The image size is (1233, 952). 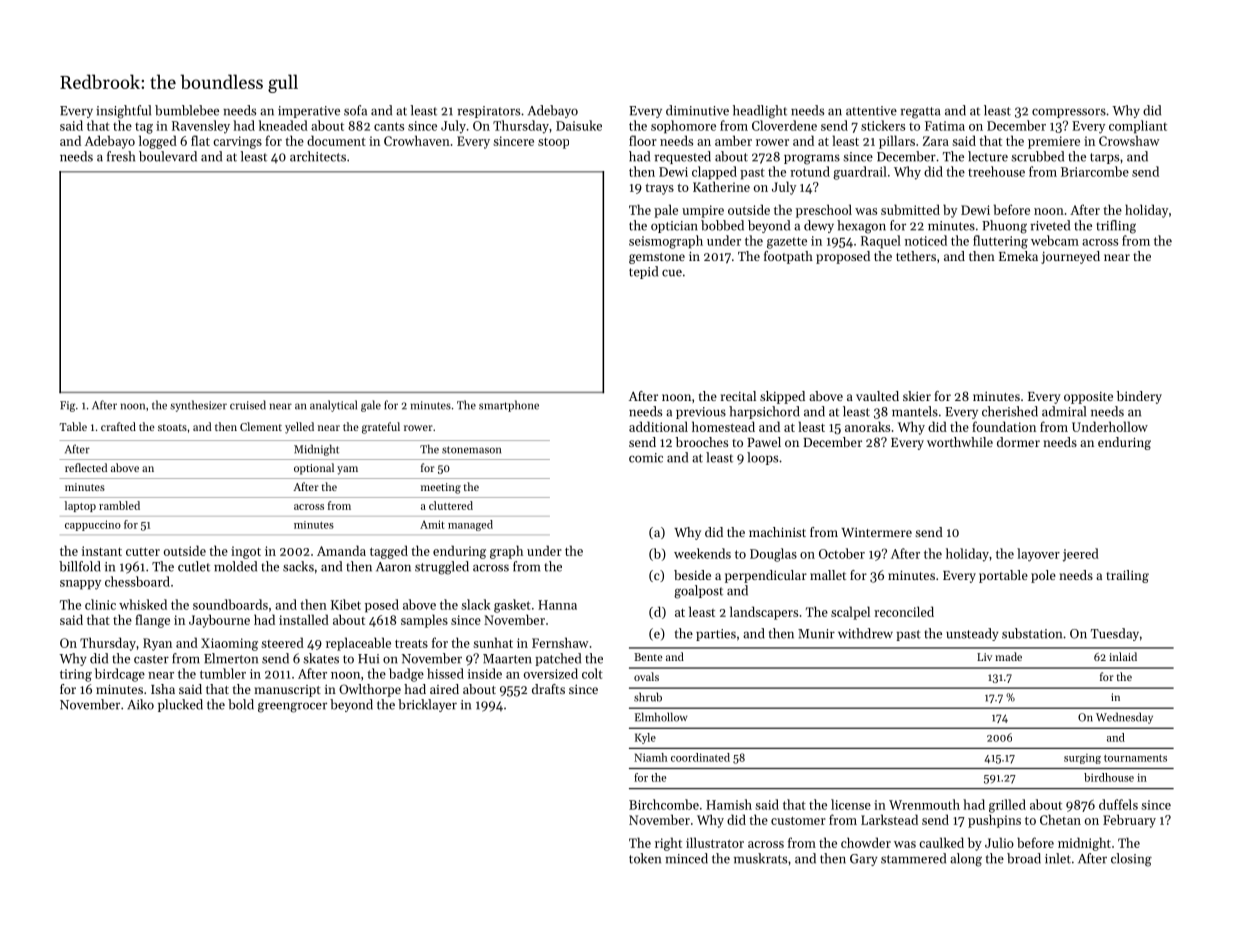 I want to click on Aiko, so click(x=140, y=704).
